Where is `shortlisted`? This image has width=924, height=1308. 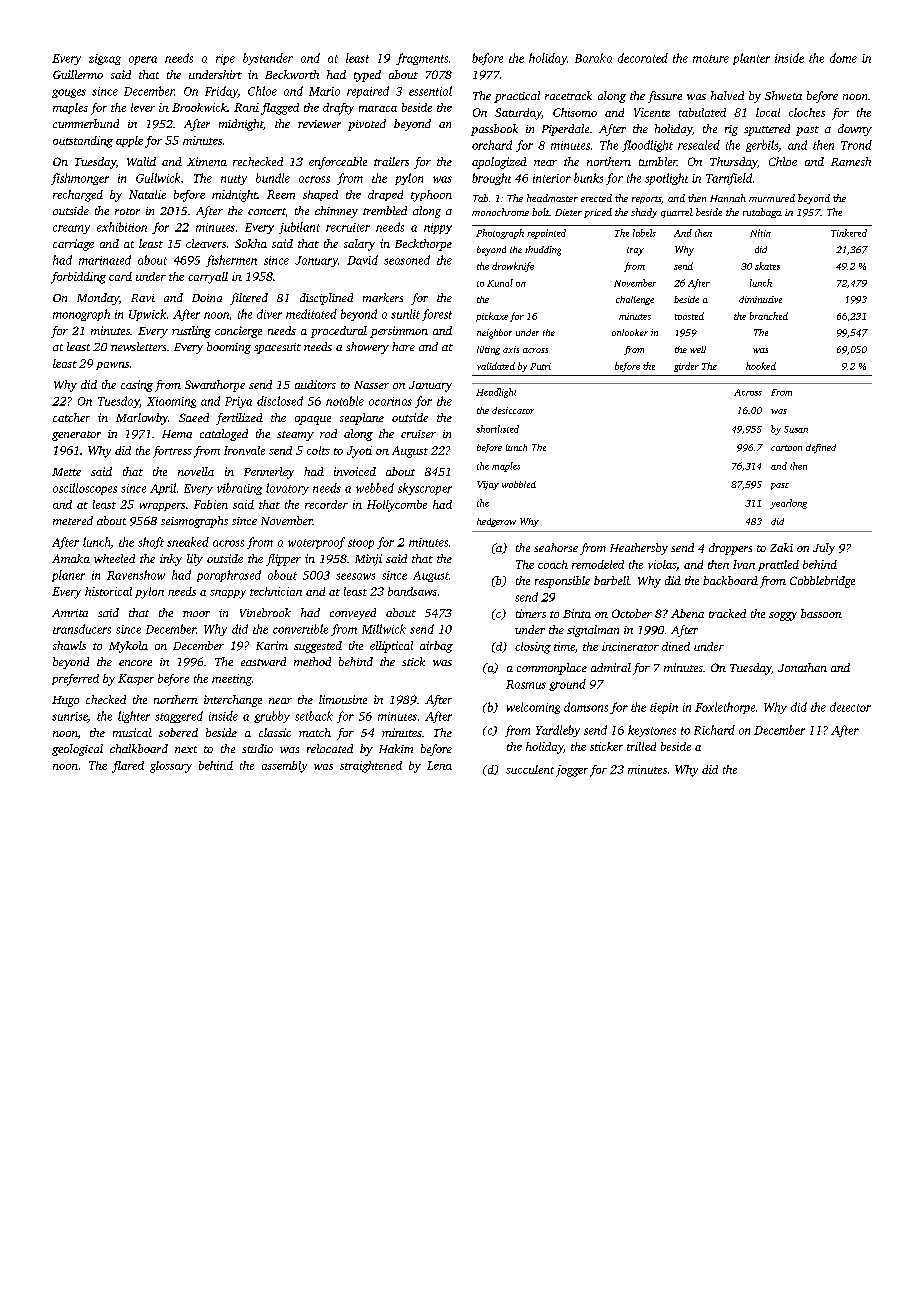 shortlisted is located at coordinates (497, 429).
